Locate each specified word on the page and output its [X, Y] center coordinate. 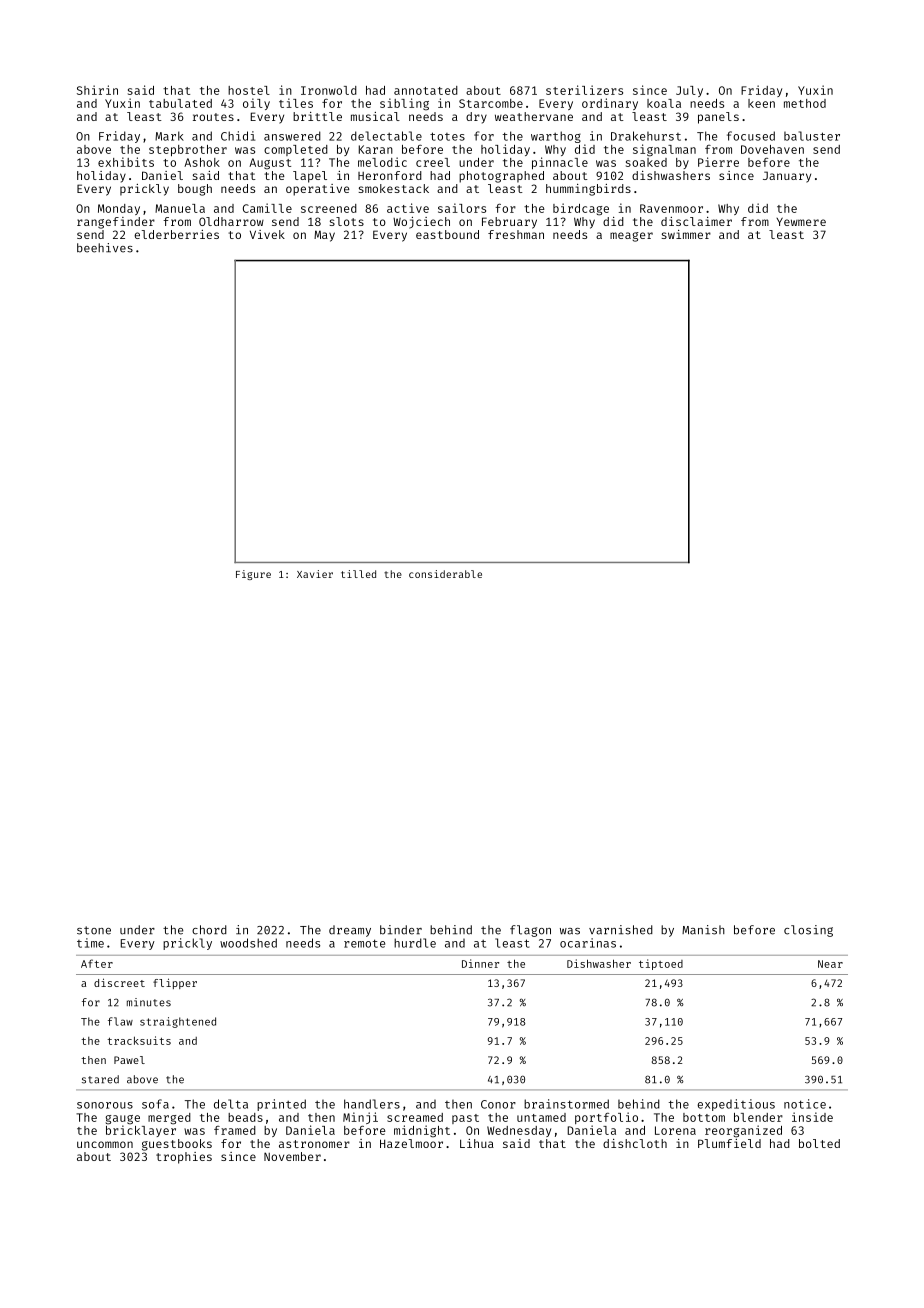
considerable [445, 574]
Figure [253, 575]
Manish [703, 930]
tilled [358, 574]
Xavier [315, 574]
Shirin [97, 90]
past [465, 1119]
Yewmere [801, 221]
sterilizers [584, 90]
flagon [530, 931]
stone [94, 930]
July [689, 91]
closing [808, 931]
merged [169, 1119]
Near [830, 964]
